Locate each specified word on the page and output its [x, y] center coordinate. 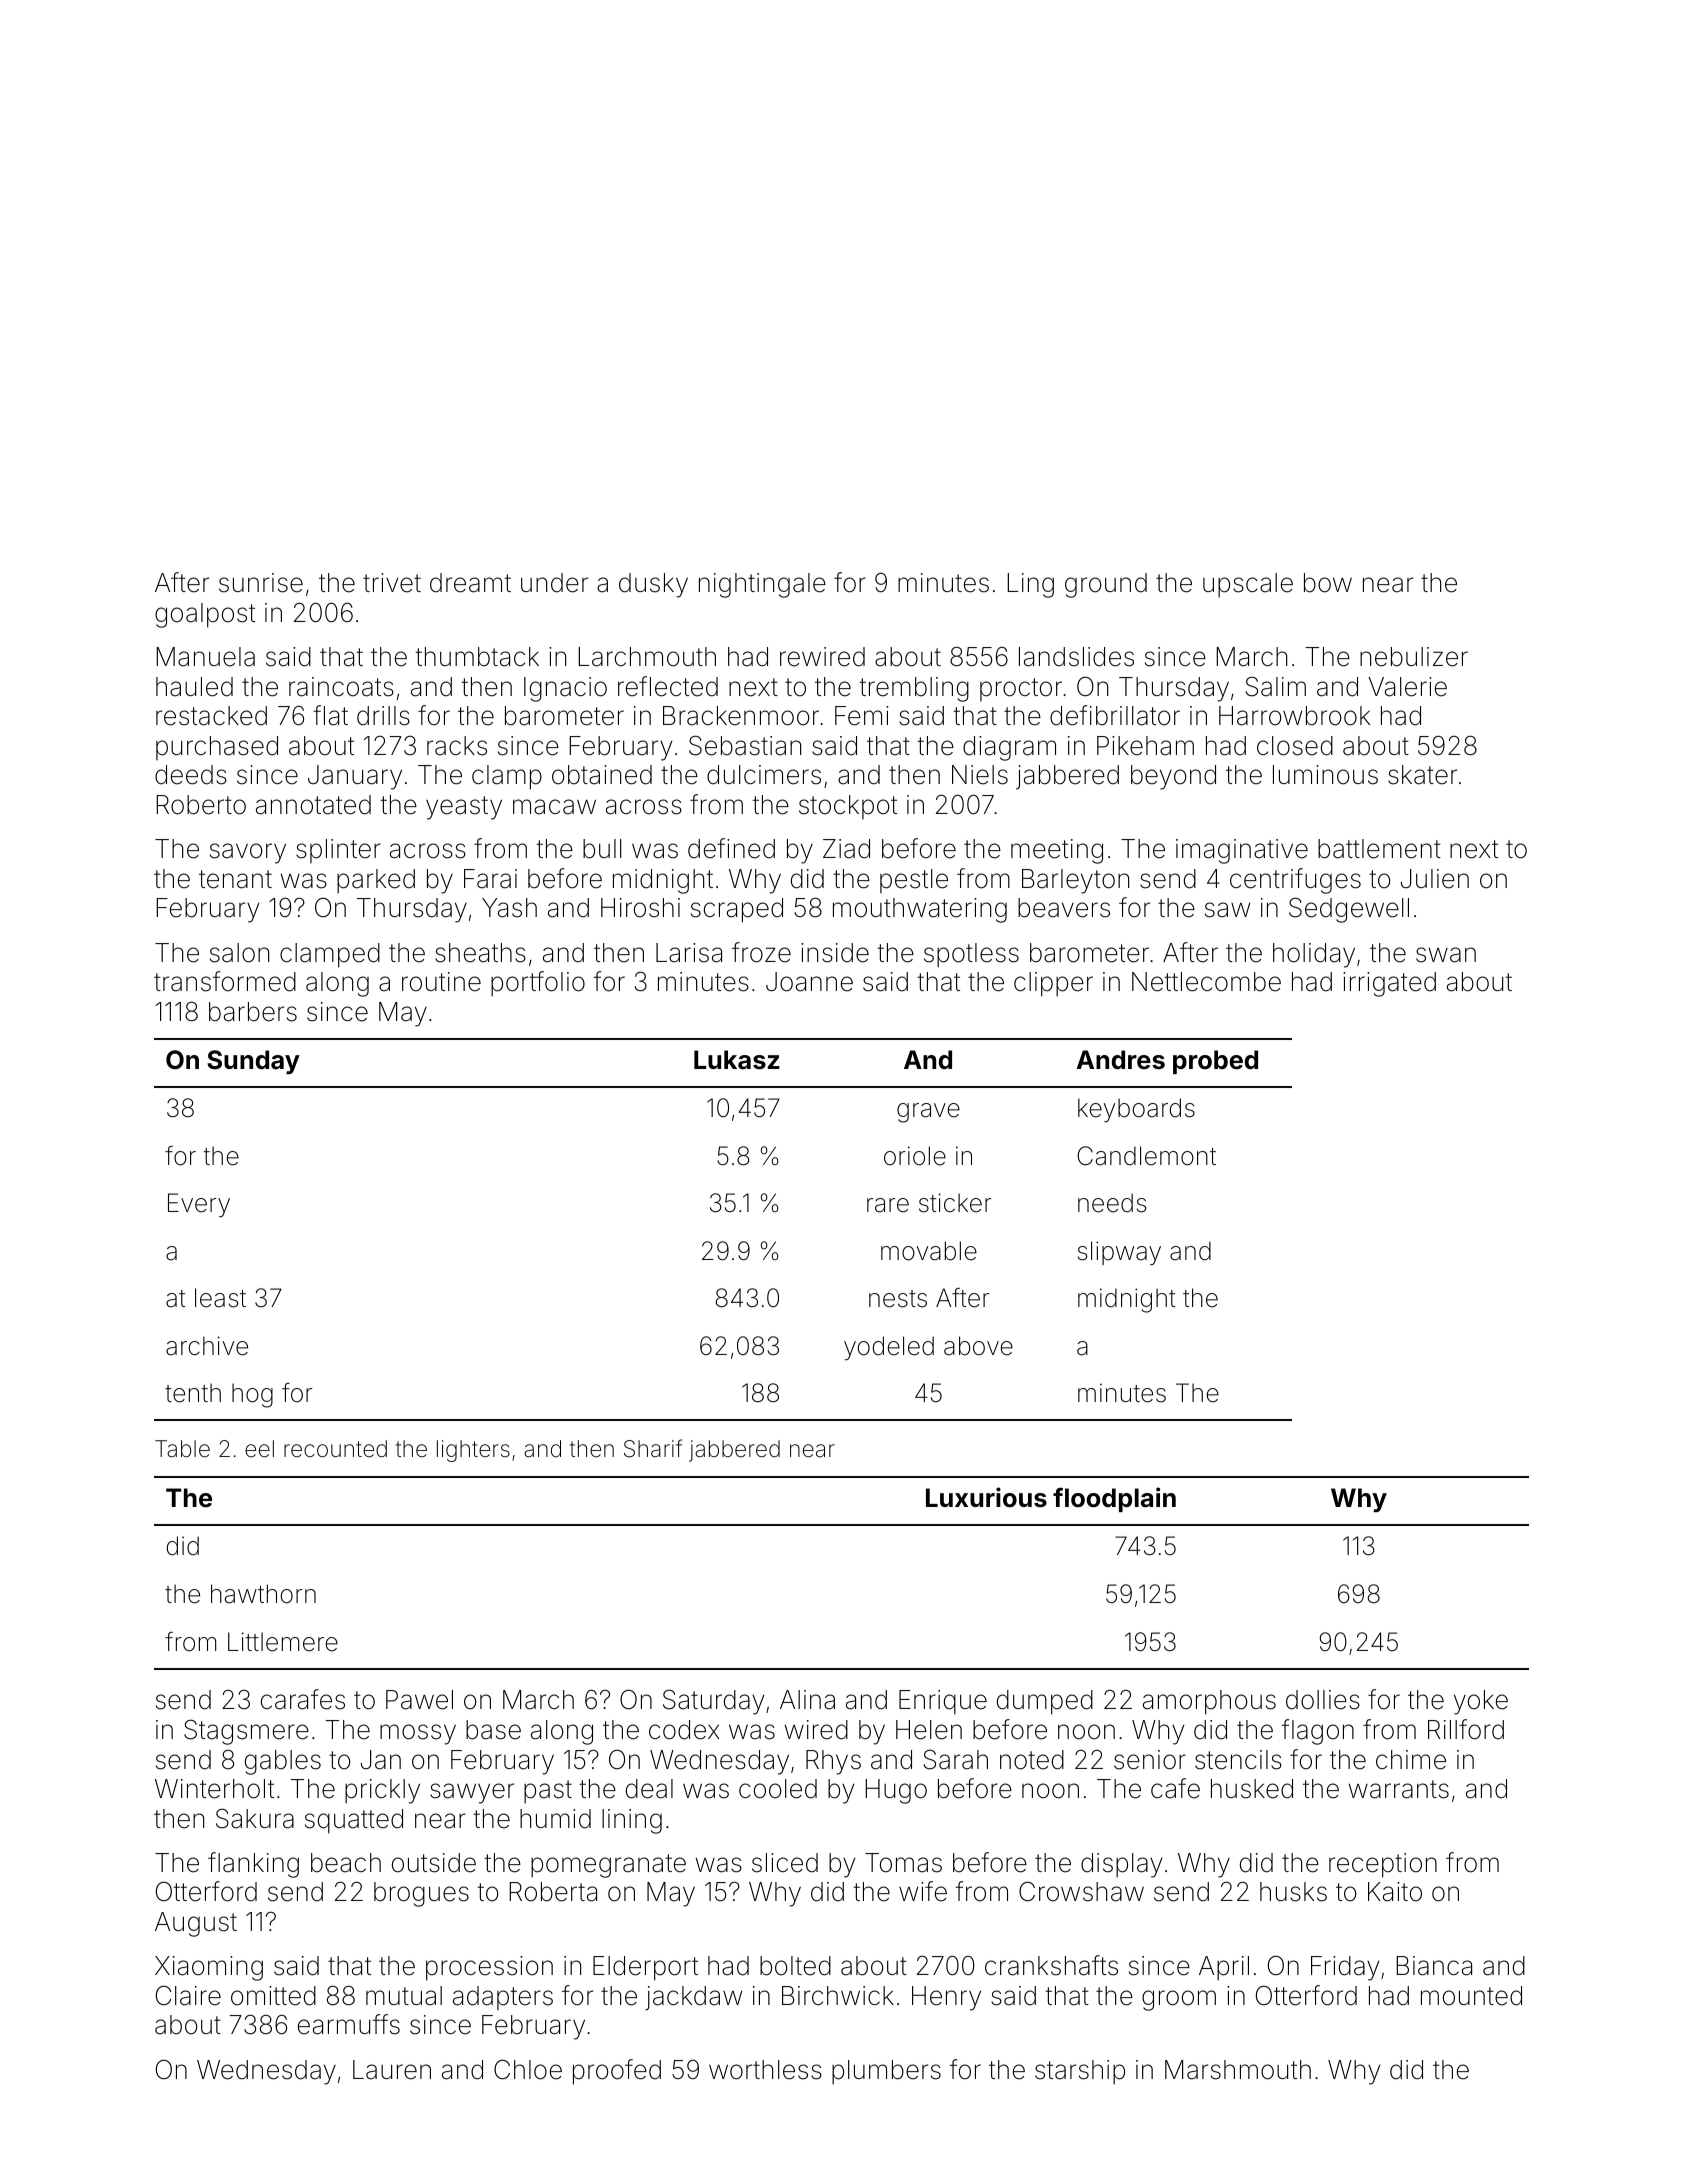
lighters [473, 1451]
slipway [1119, 1253]
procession [489, 1968]
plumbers [886, 2072]
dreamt [470, 583]
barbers [253, 1012]
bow [1328, 583]
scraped [737, 910]
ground [1106, 585]
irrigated [1389, 984]
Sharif [653, 1448]
